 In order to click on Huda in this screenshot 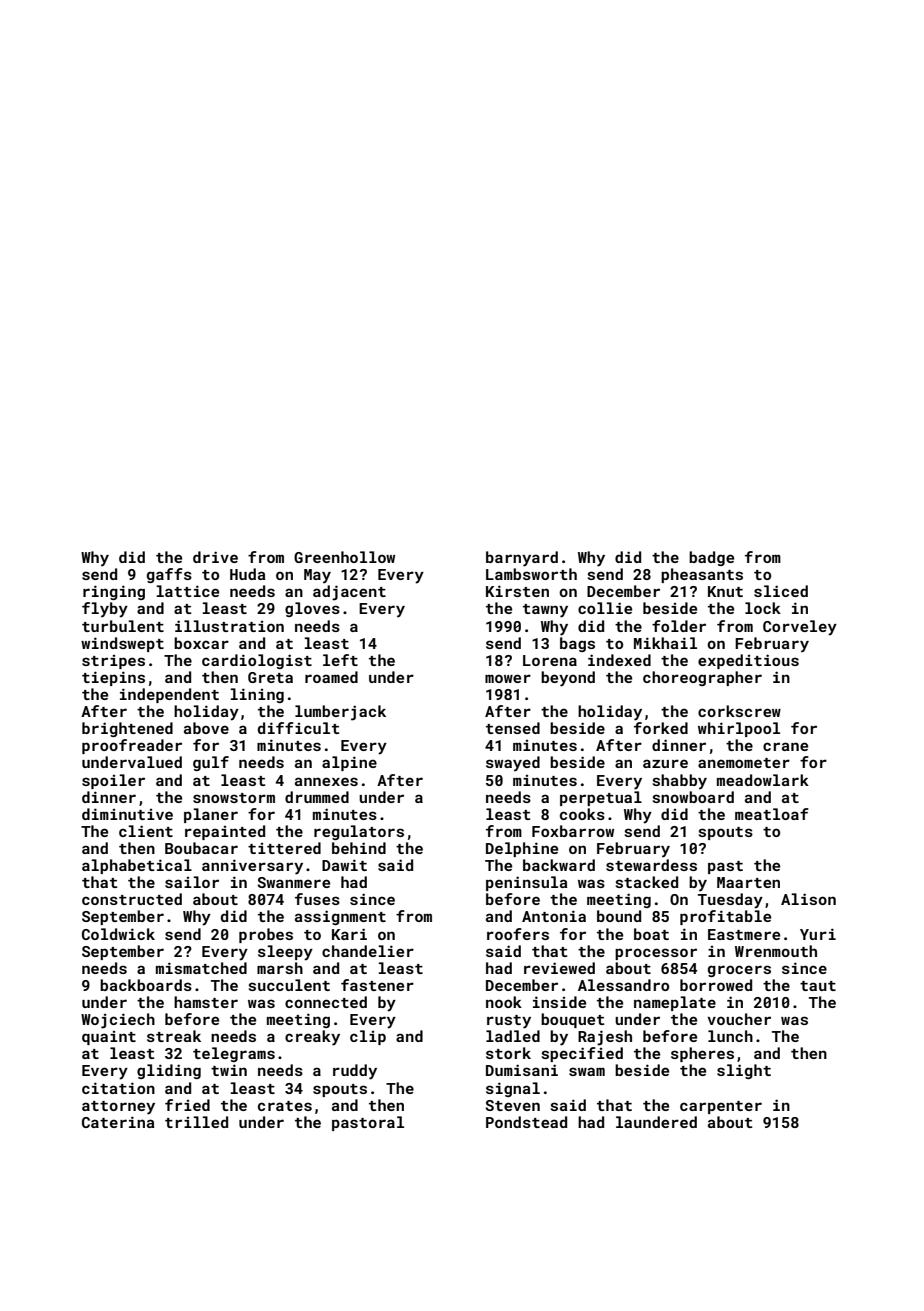, I will do `click(247, 574)`.
